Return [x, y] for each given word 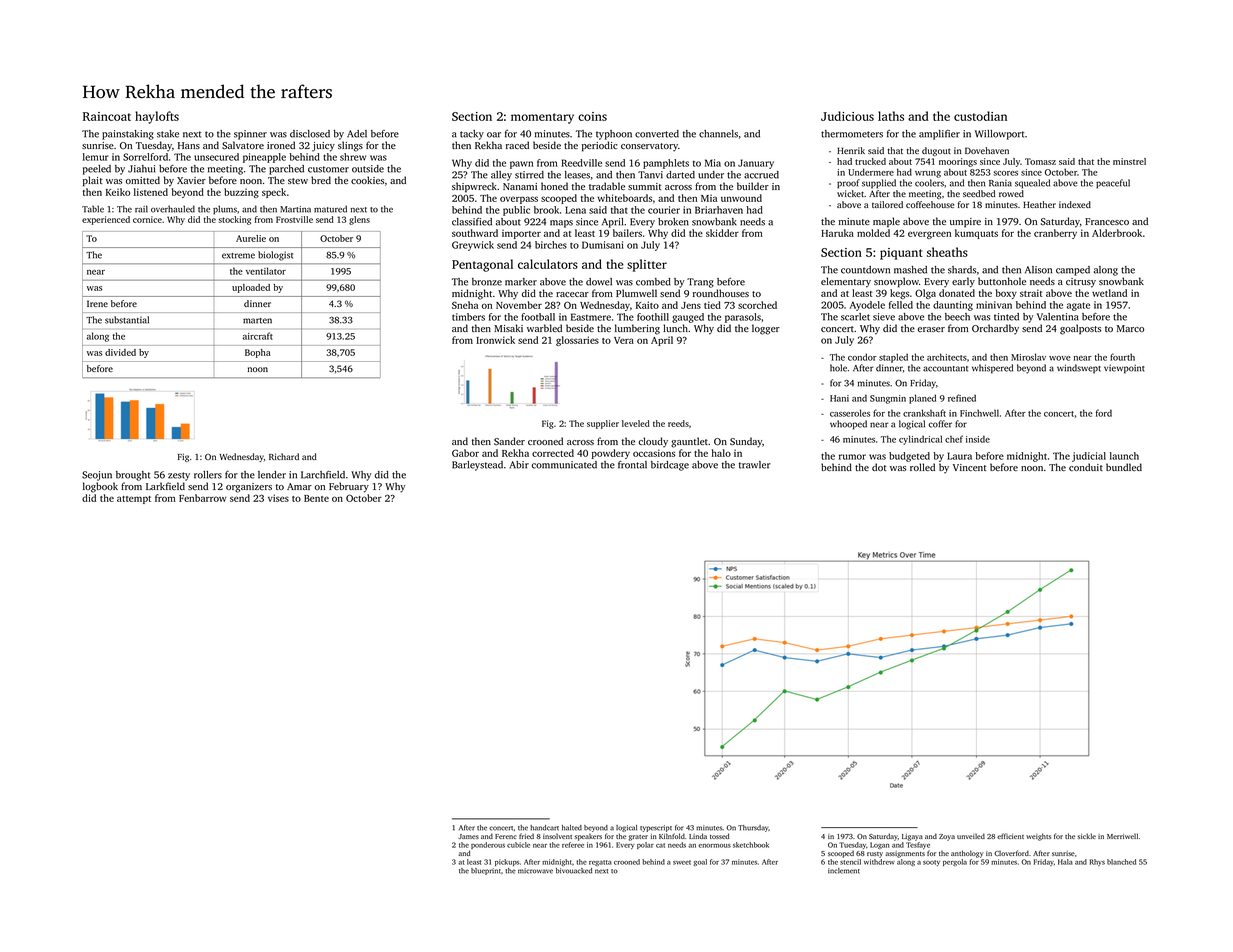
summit [644, 186]
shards [962, 270]
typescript [656, 828]
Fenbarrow [202, 498]
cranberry [1055, 234]
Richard [284, 456]
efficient [1010, 836]
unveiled [971, 836]
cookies [367, 180]
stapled [893, 358]
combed [653, 282]
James [468, 836]
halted [572, 828]
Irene [97, 303]
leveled [636, 423]
